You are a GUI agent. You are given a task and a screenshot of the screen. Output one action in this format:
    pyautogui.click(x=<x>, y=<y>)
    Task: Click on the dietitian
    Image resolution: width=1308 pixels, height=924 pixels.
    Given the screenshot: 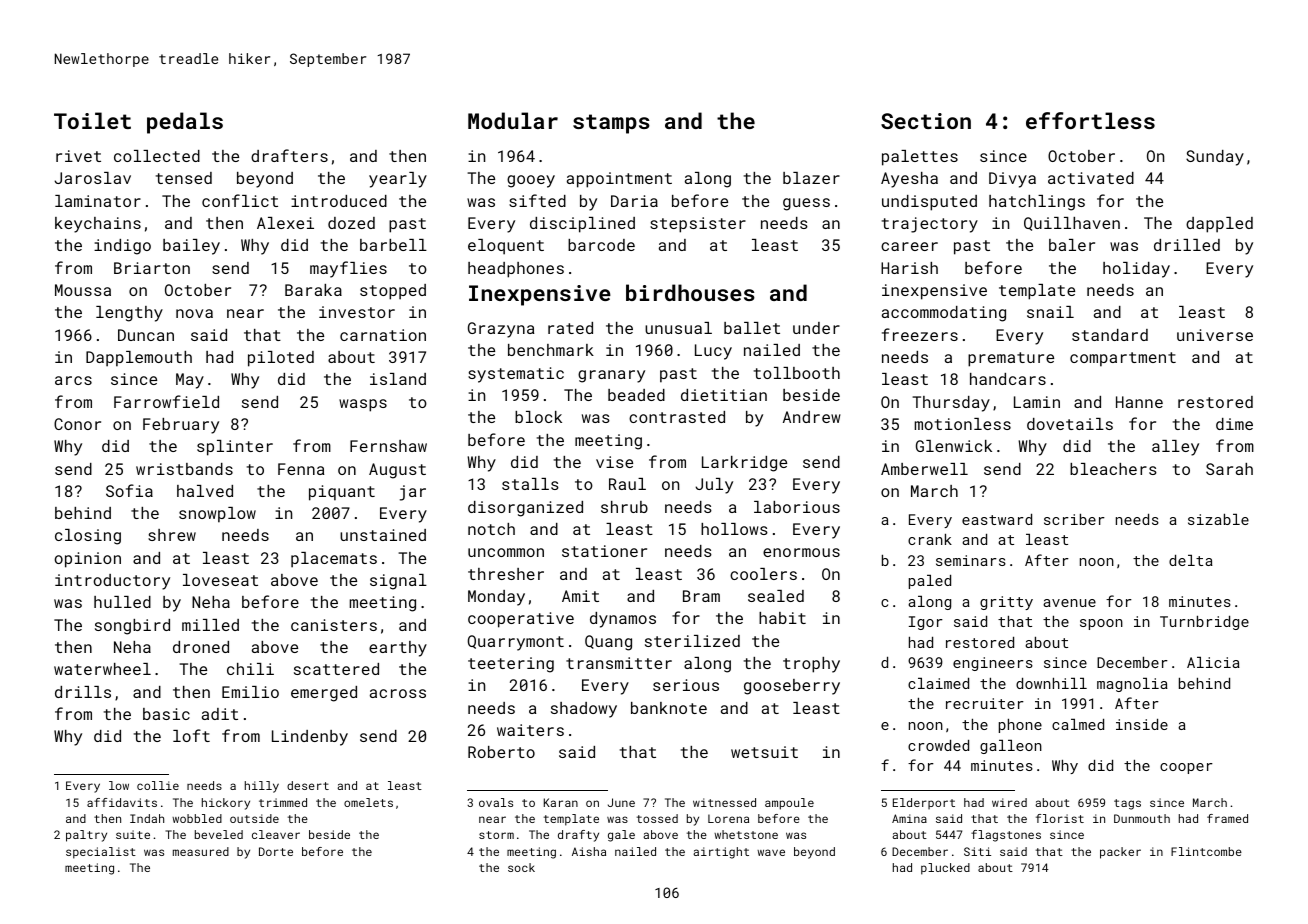 What is the action you would take?
    pyautogui.click(x=724, y=395)
